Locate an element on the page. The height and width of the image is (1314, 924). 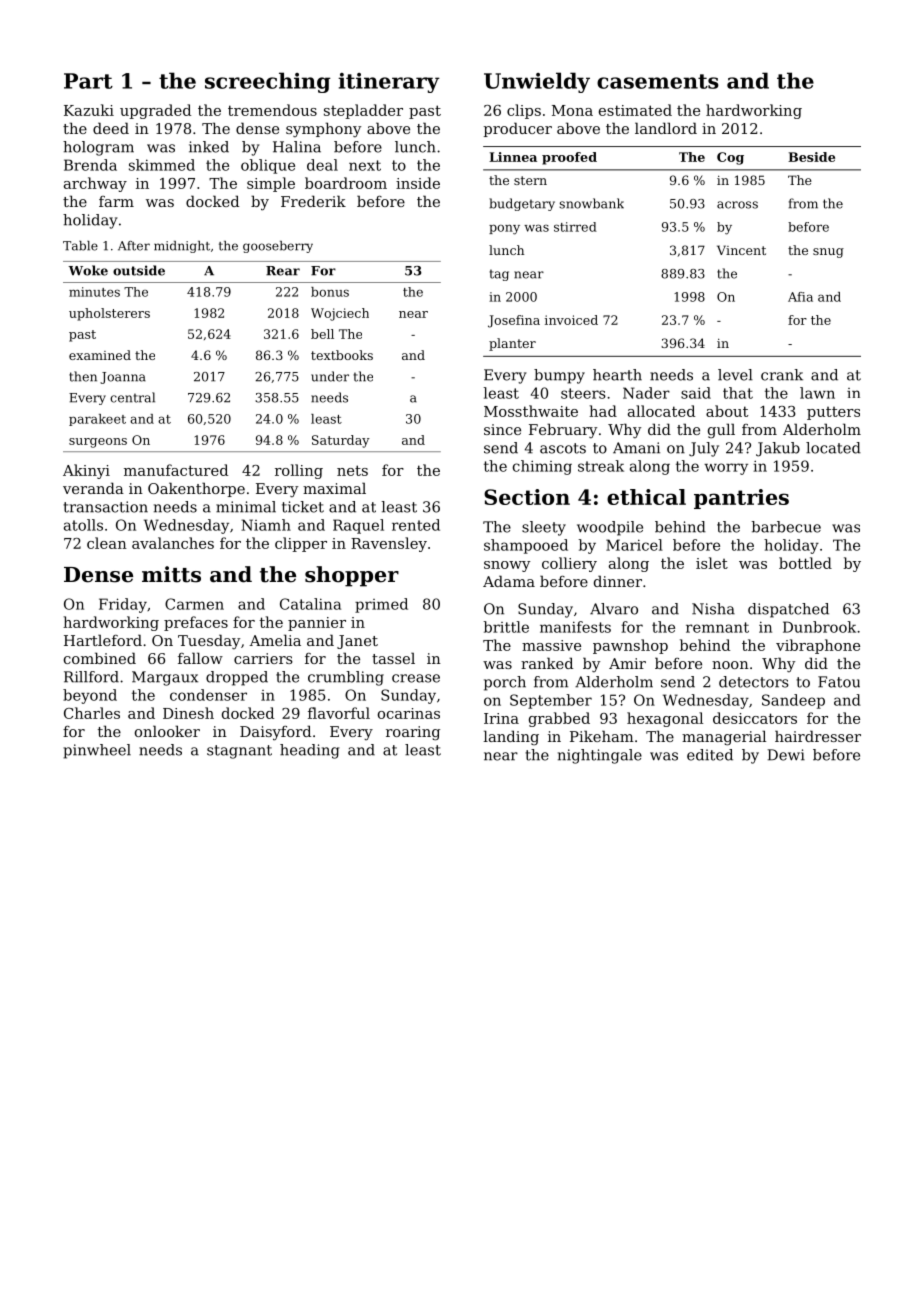
Unwieldy is located at coordinates (537, 82).
